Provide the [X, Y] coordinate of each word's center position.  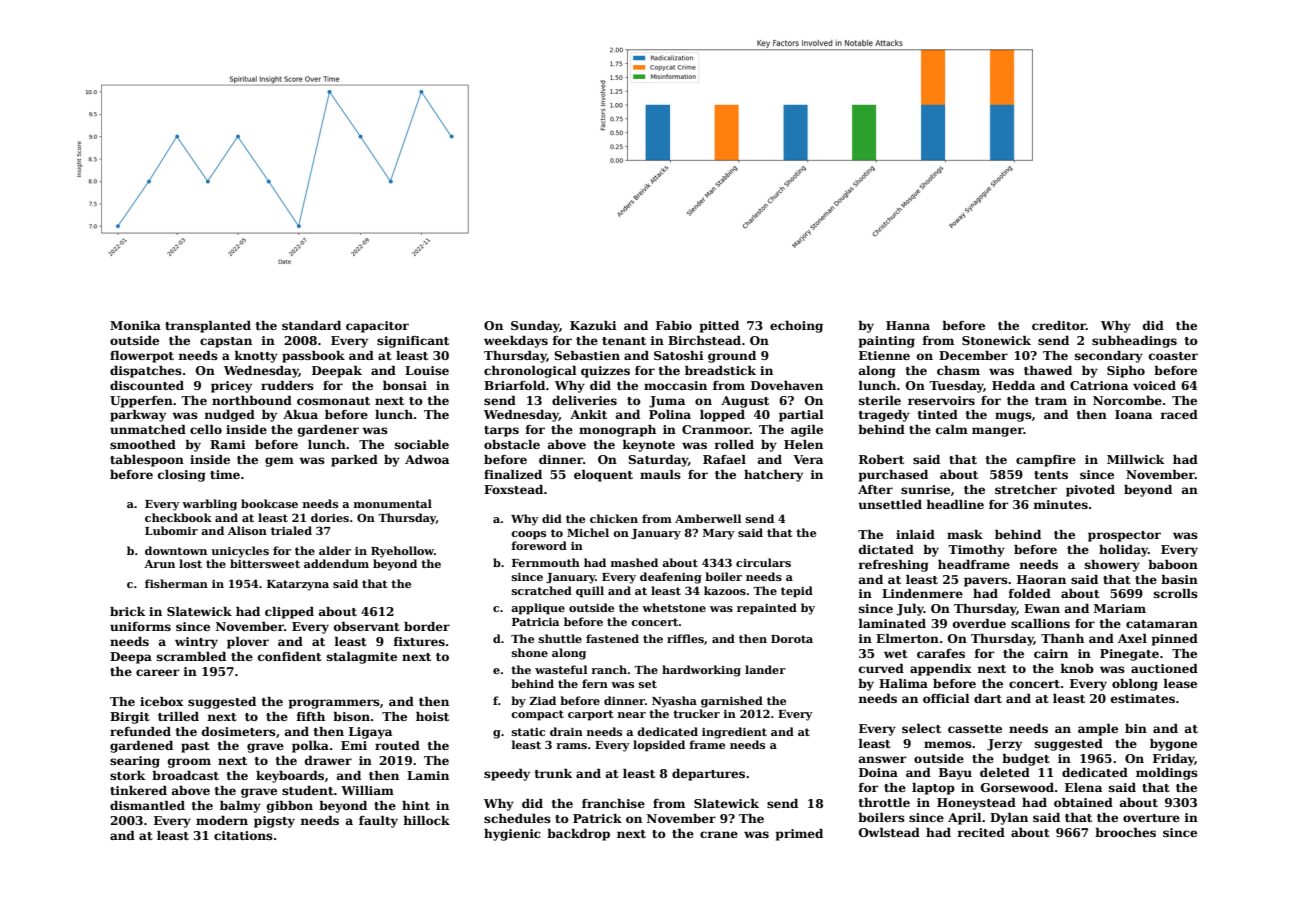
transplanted [208, 327]
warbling [209, 505]
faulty [378, 822]
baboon [1173, 564]
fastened [612, 638]
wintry [196, 643]
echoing [796, 327]
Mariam [1120, 608]
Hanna [908, 325]
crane [719, 834]
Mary [719, 534]
